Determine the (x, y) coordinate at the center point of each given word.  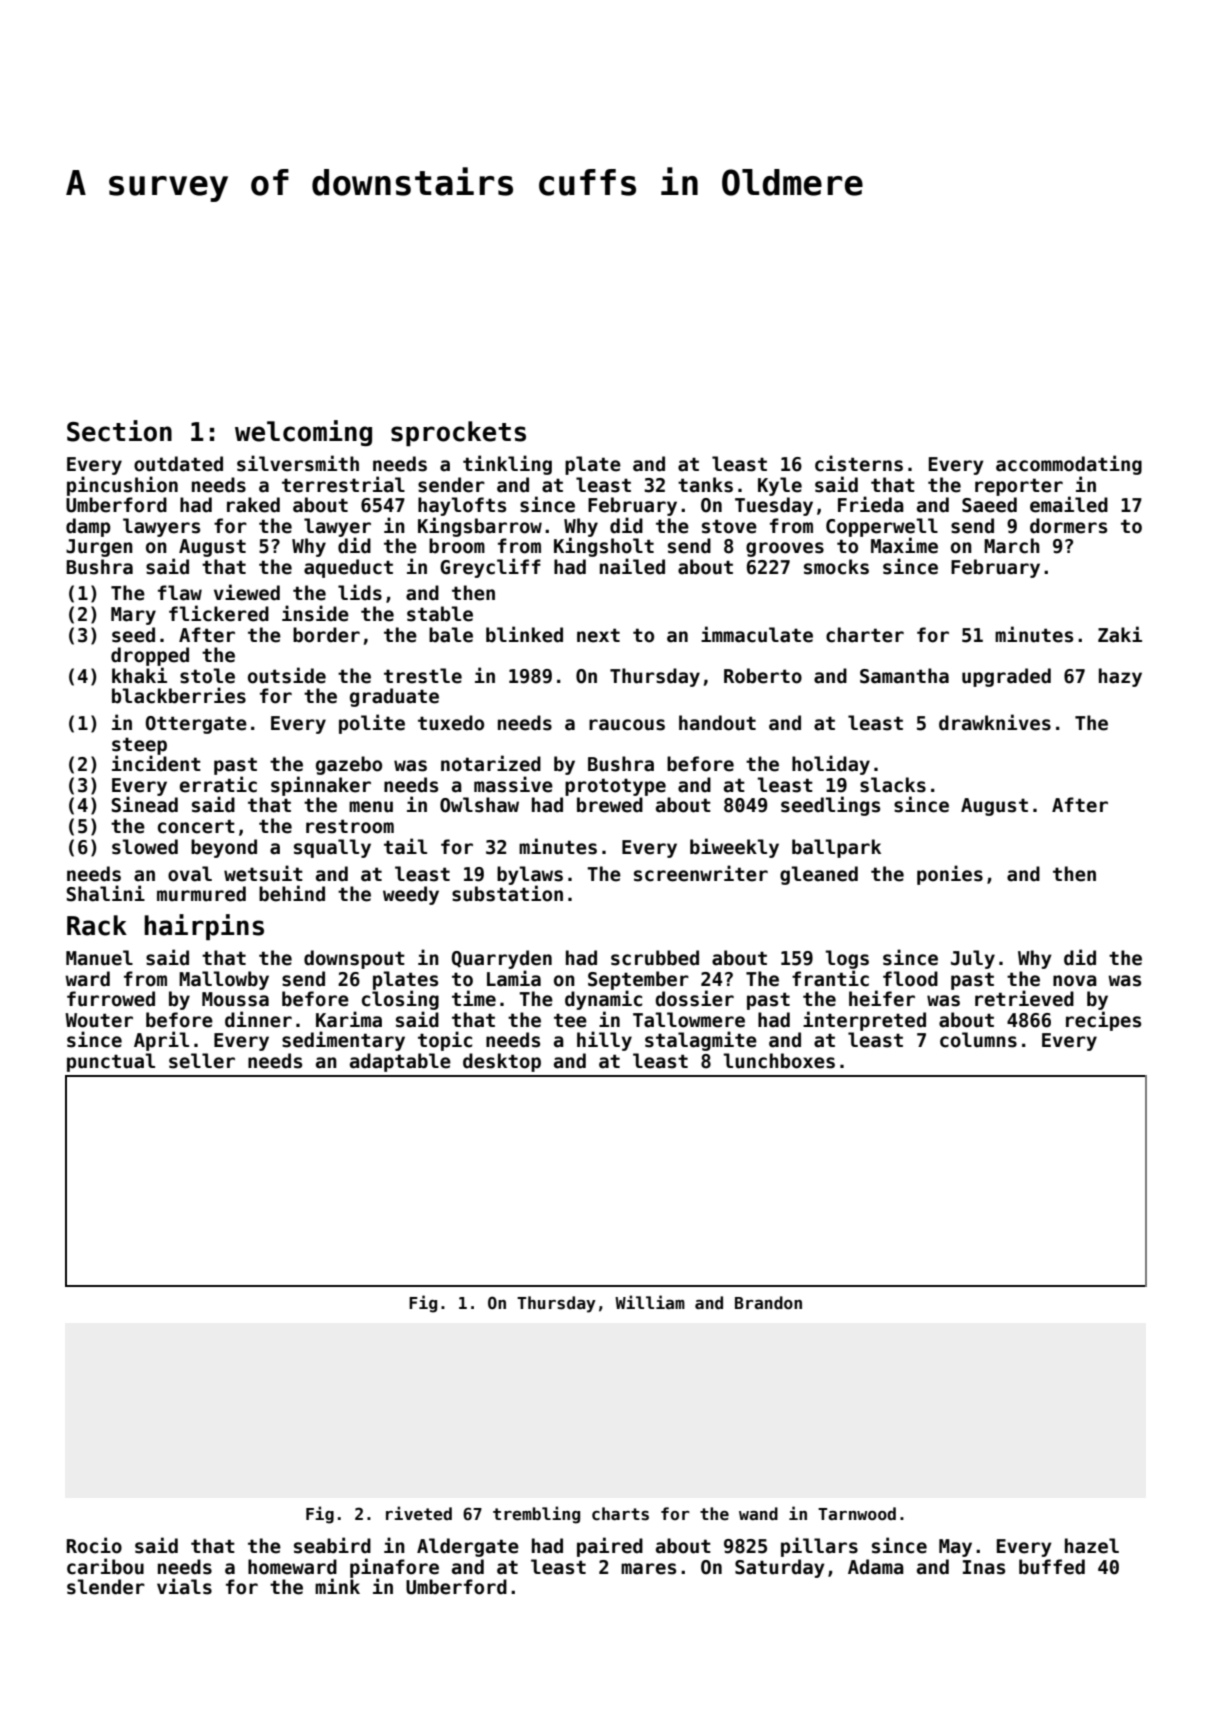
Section (119, 431)
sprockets (458, 433)
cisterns (859, 463)
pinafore (394, 1568)
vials (184, 1586)
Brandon (768, 1302)
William (650, 1302)
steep (139, 746)
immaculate (757, 634)
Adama (876, 1567)
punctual (111, 1062)
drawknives (995, 722)
